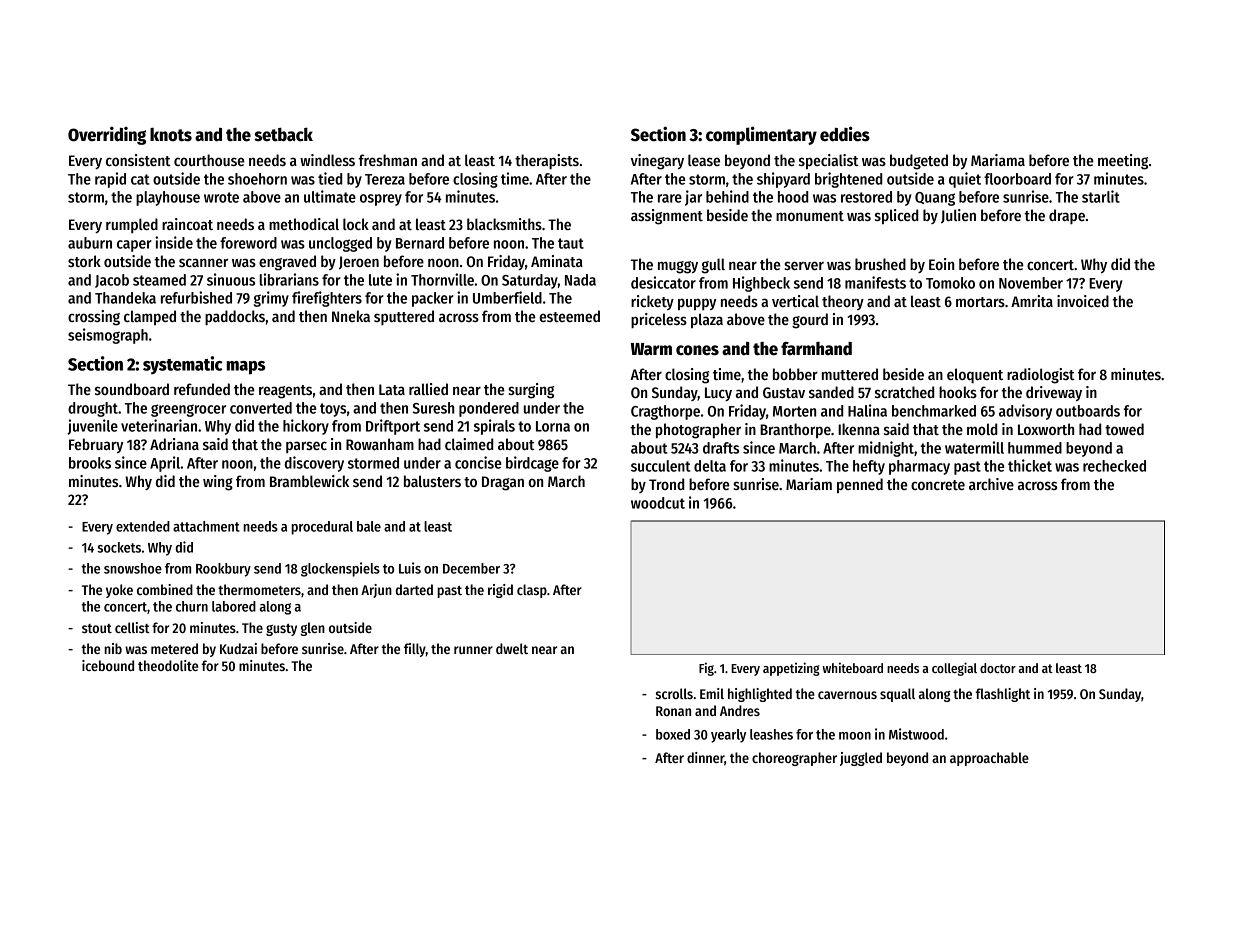  I want to click on wing, so click(218, 483).
